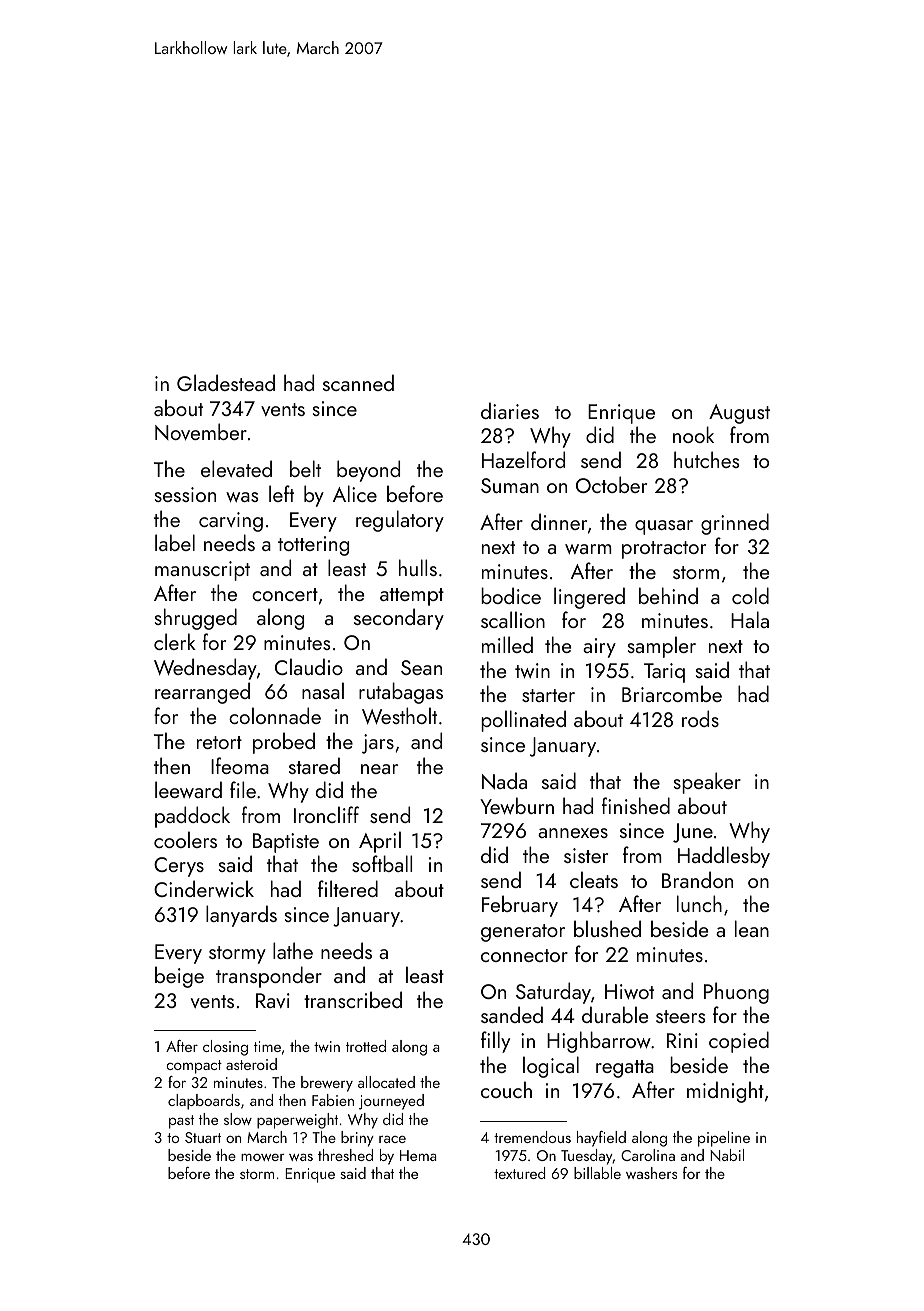 This screenshot has height=1311, width=924. I want to click on Gladestead, so click(226, 382).
